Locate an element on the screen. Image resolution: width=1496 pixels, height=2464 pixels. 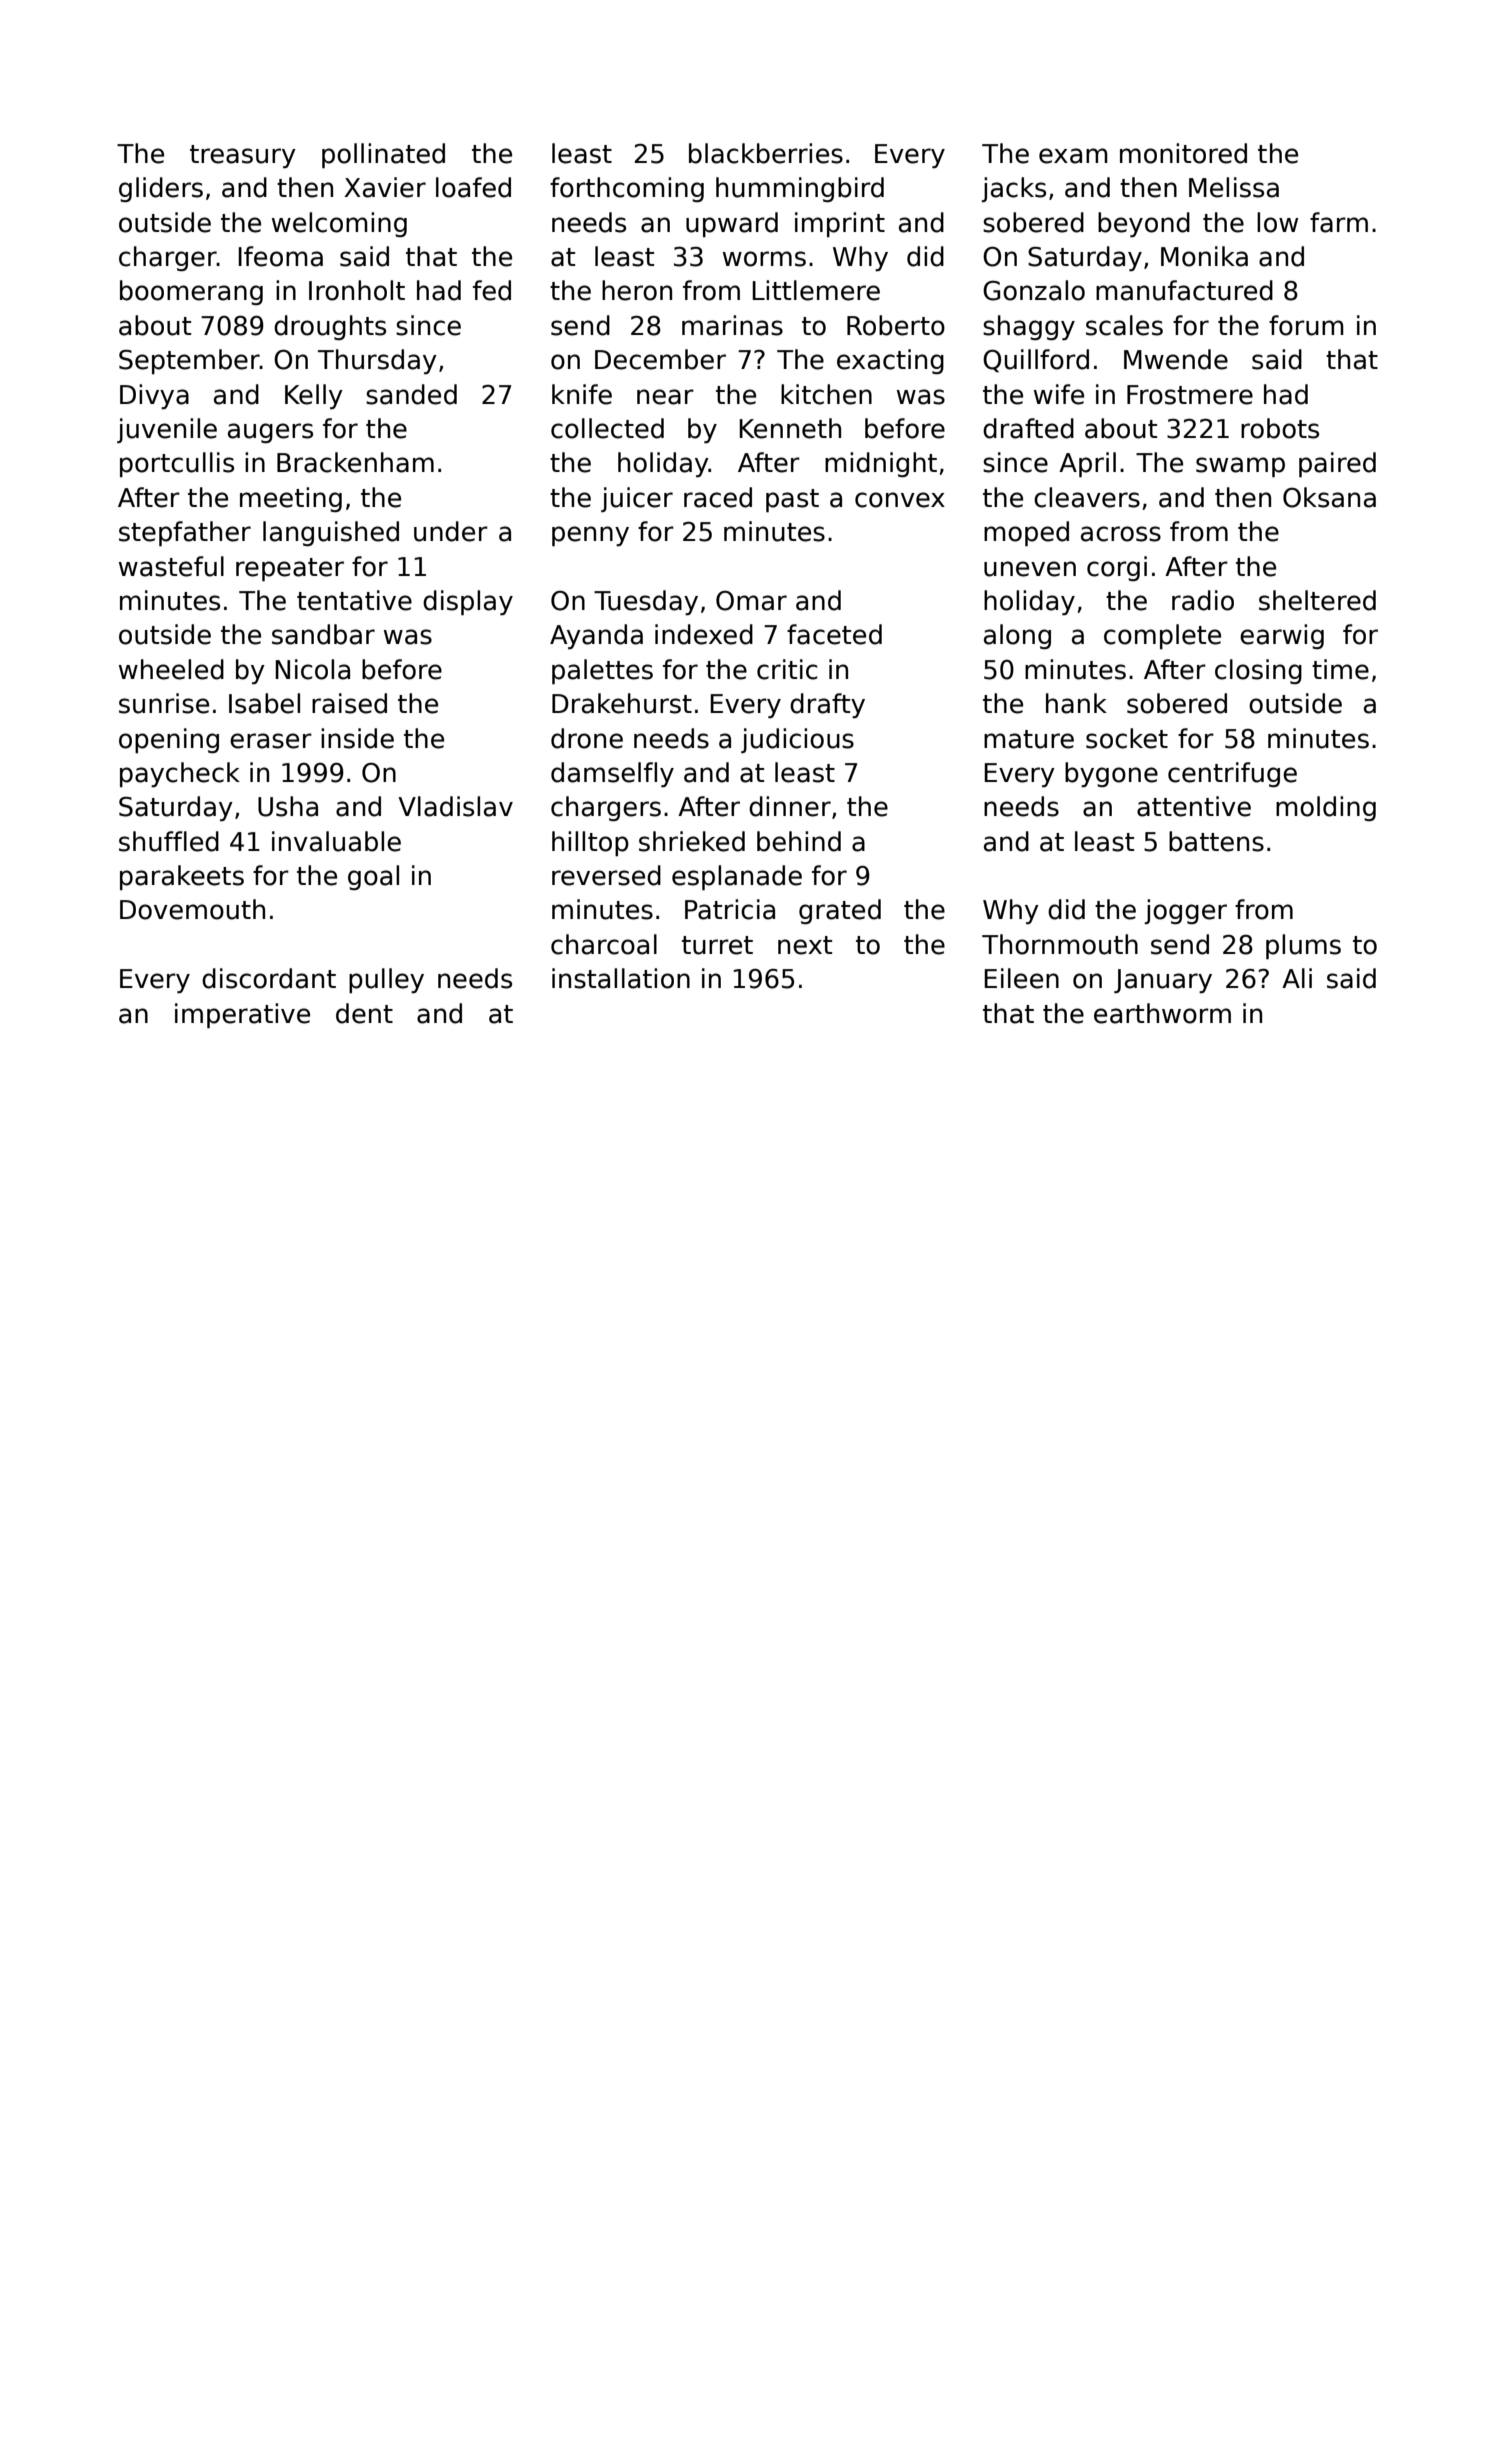
exam is located at coordinates (1073, 156).
